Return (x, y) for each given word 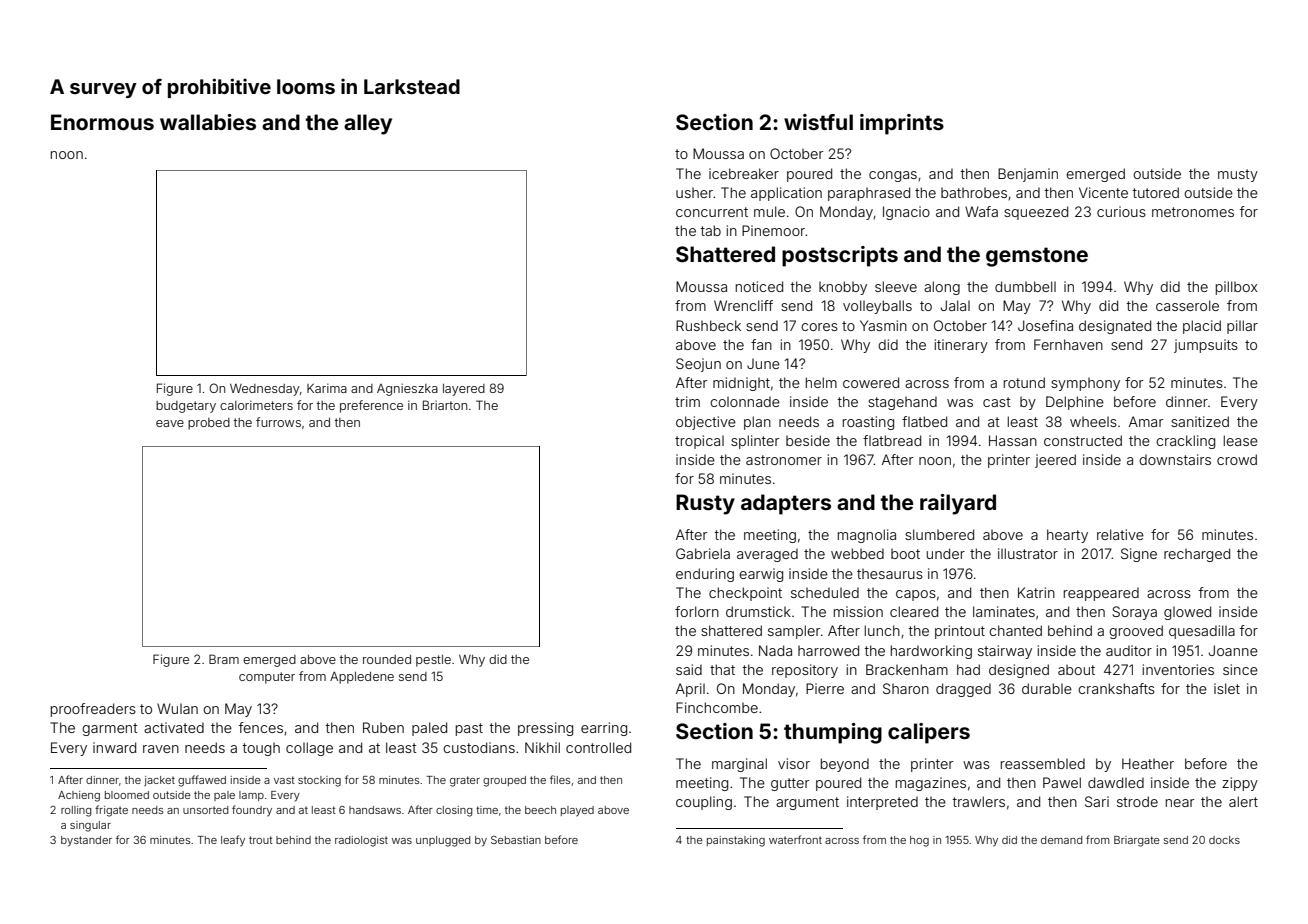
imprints (902, 124)
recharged (1197, 555)
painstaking (736, 841)
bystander (86, 841)
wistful (818, 122)
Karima (327, 388)
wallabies (208, 122)
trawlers (979, 801)
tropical (699, 442)
